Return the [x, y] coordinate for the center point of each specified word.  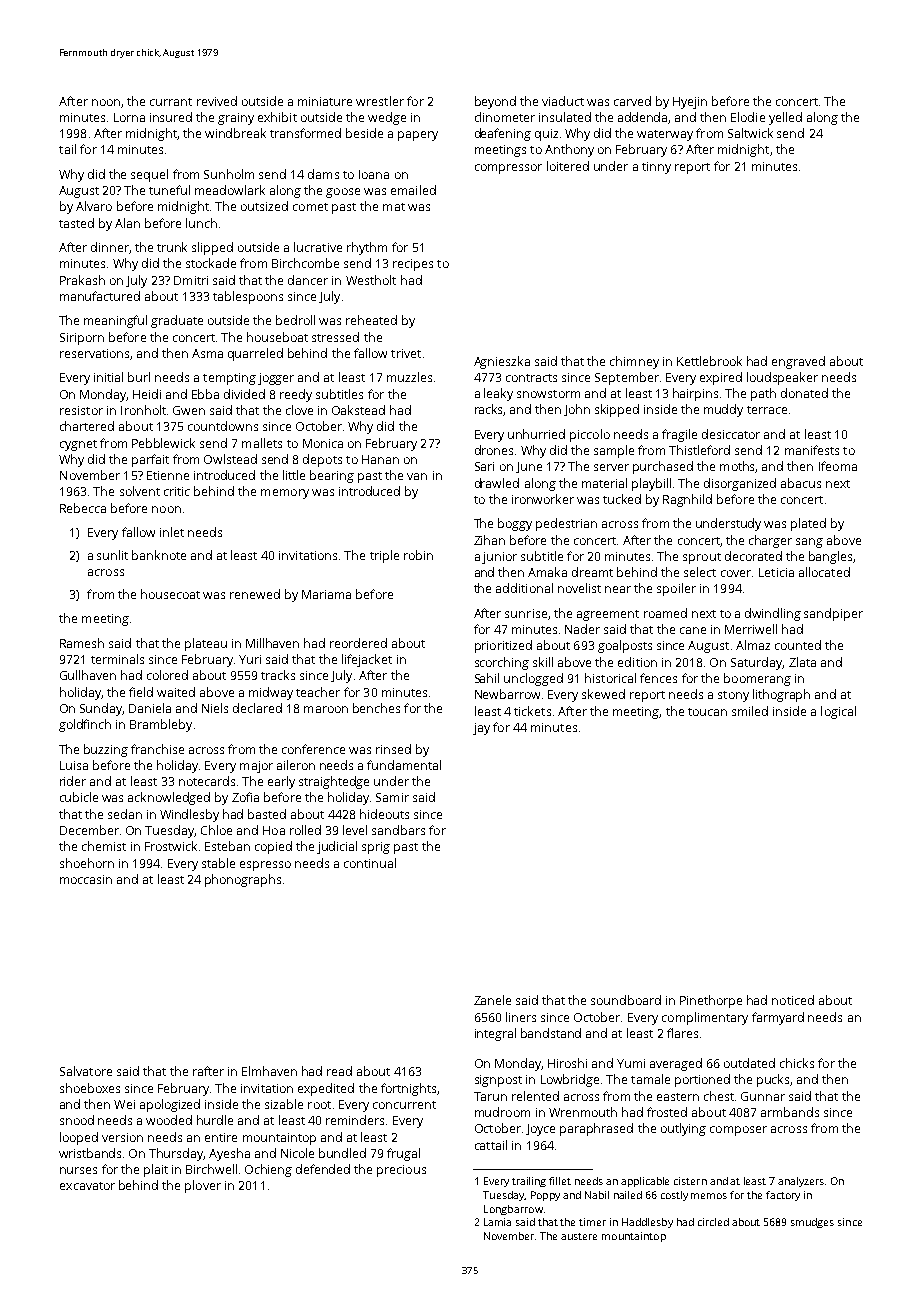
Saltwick [750, 133]
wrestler [380, 101]
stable [218, 863]
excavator [87, 1186]
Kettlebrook [709, 361]
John [577, 410]
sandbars [398, 830]
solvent [140, 491]
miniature [325, 101]
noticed [793, 1000]
